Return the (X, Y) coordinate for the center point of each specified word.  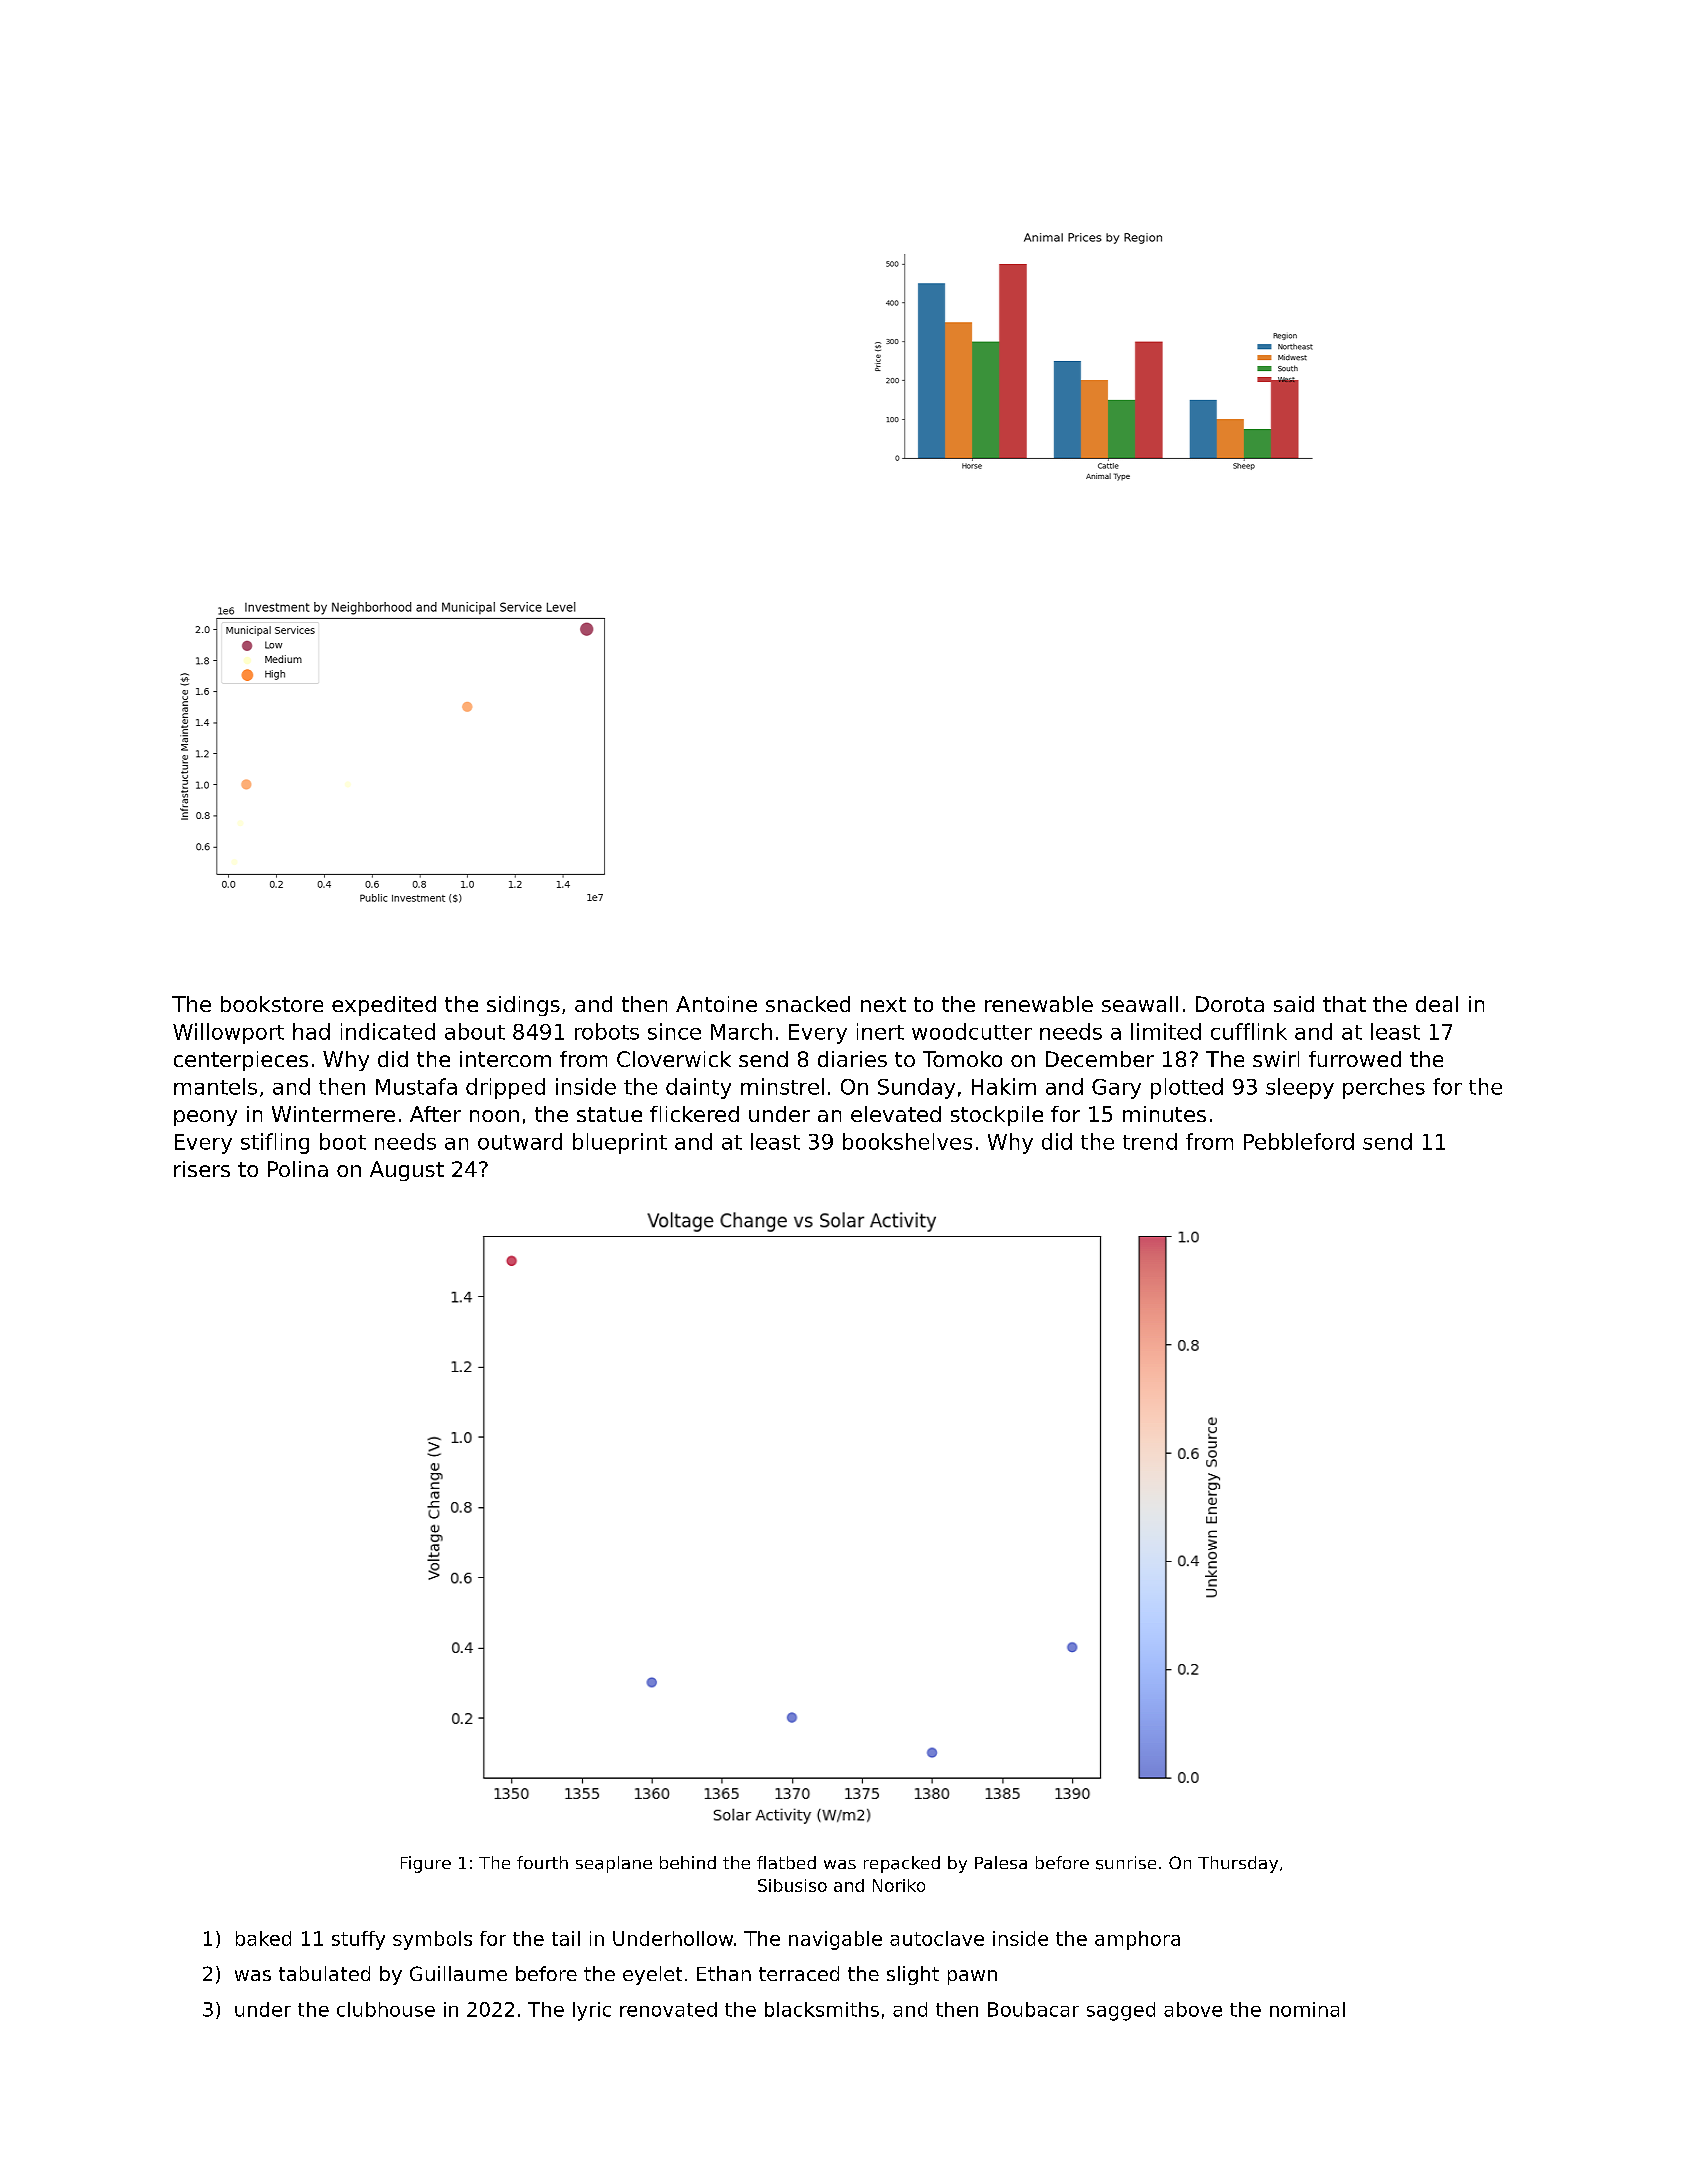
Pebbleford (1299, 1141)
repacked (902, 1864)
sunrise (1126, 1863)
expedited (384, 1006)
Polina (298, 1169)
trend (1150, 1141)
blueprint (620, 1143)
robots (607, 1031)
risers (202, 1169)
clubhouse (386, 2009)
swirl (1276, 1059)
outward (520, 1141)
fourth (542, 1862)
